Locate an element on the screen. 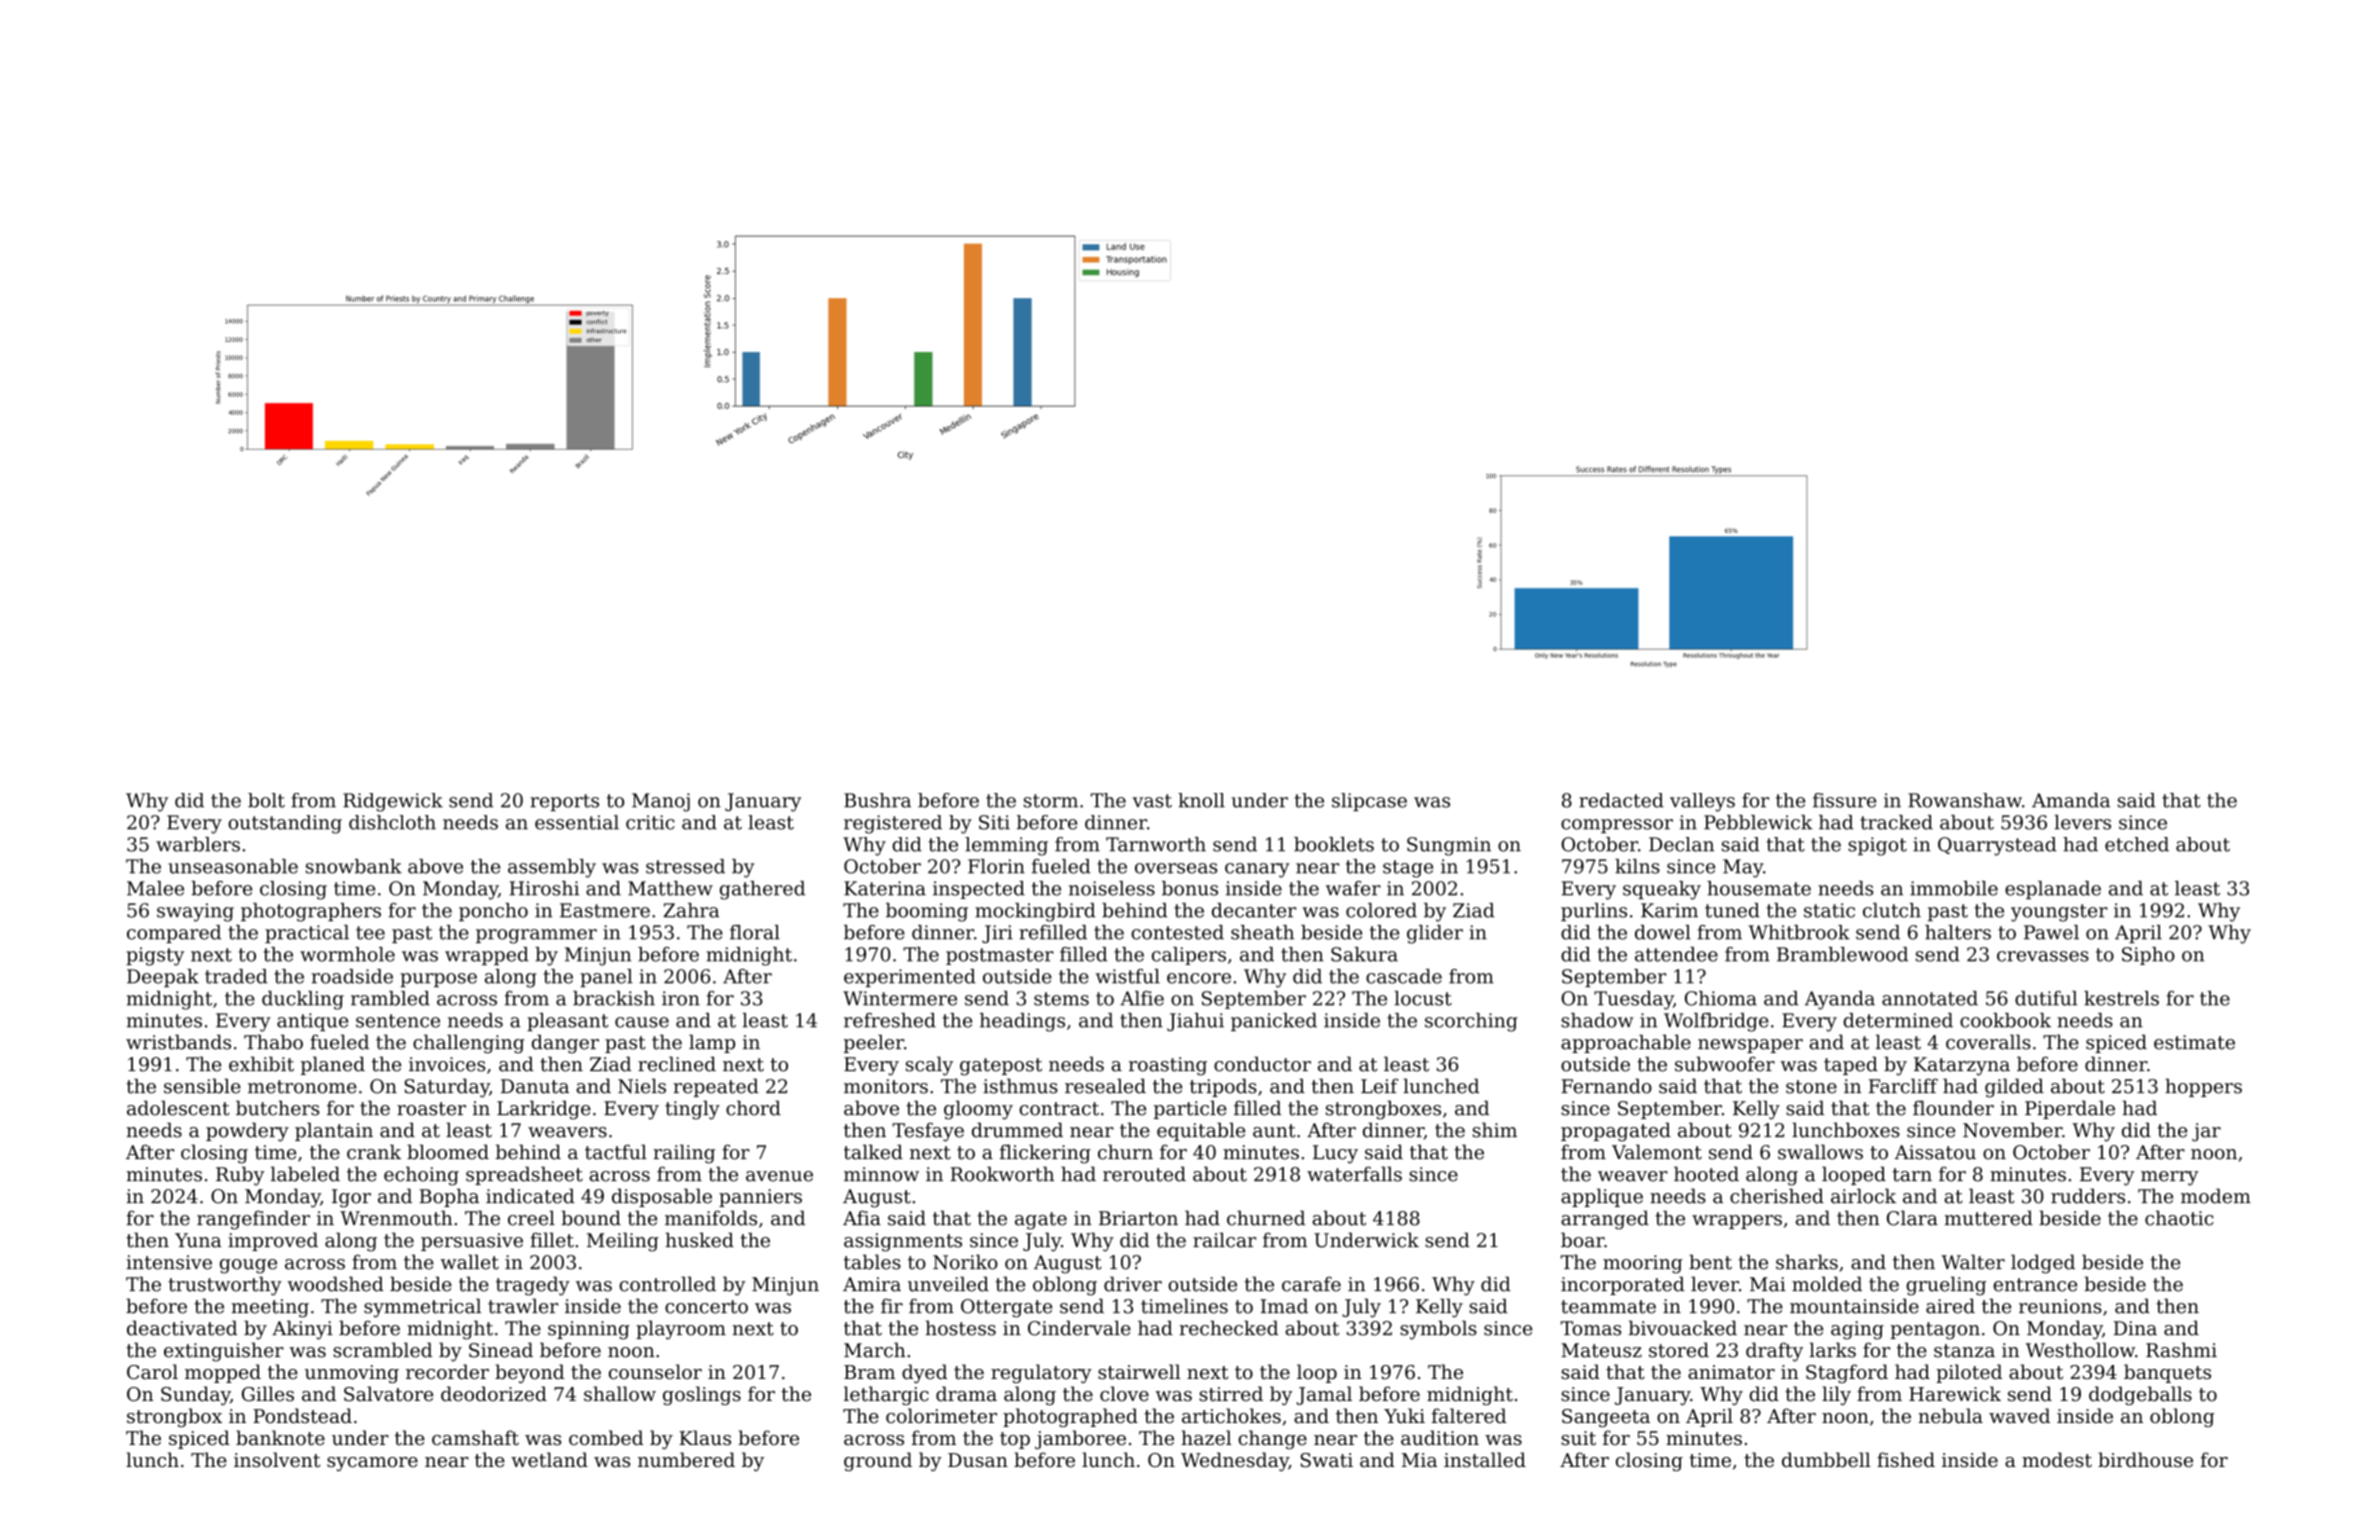 This screenshot has height=1540, width=2380. airlock is located at coordinates (1863, 1196).
